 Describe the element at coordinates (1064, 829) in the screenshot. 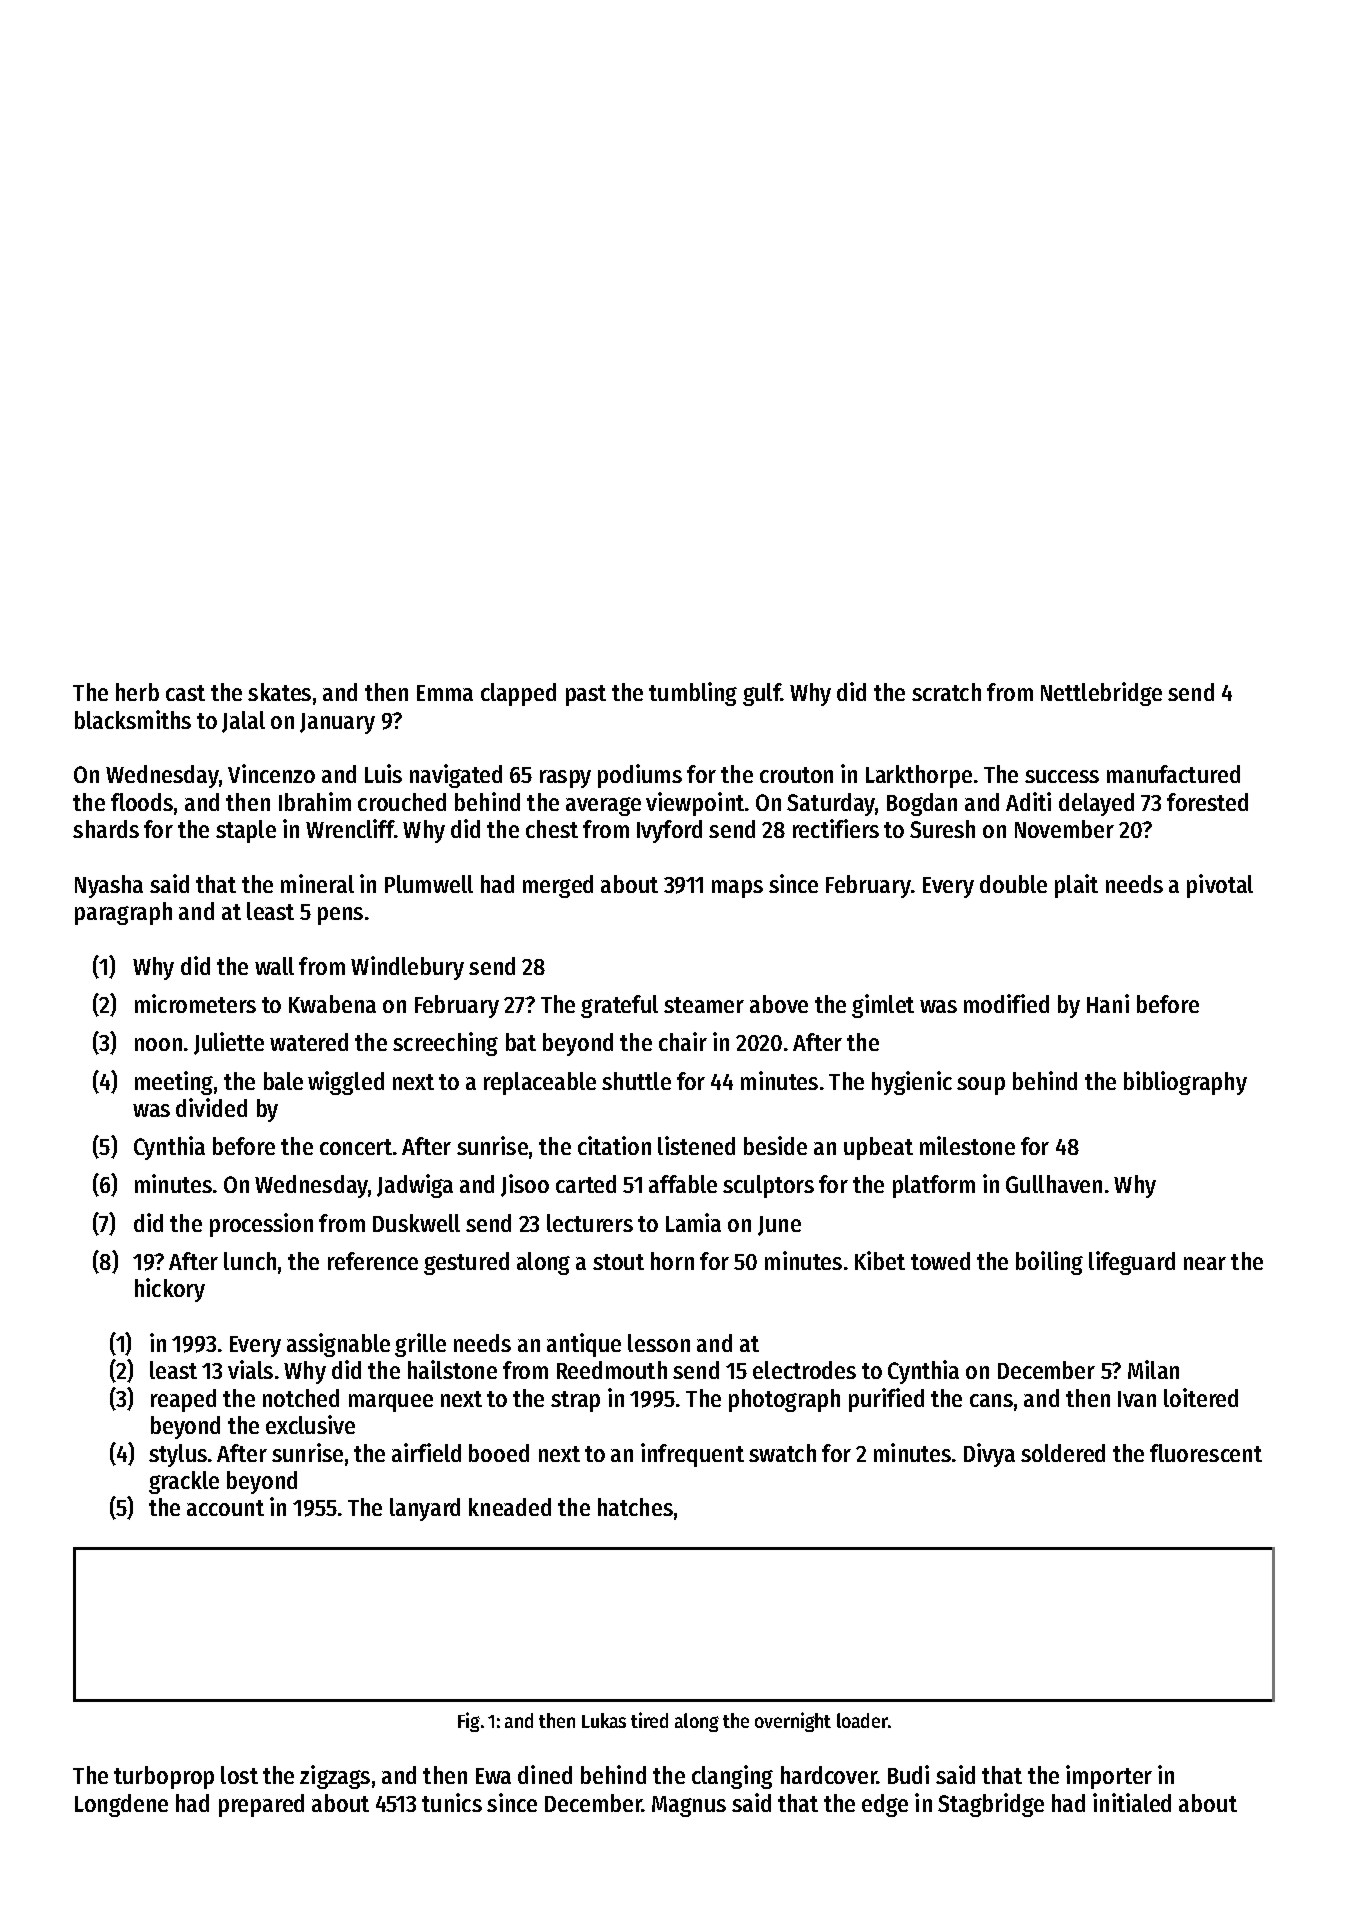

I see `November` at that location.
